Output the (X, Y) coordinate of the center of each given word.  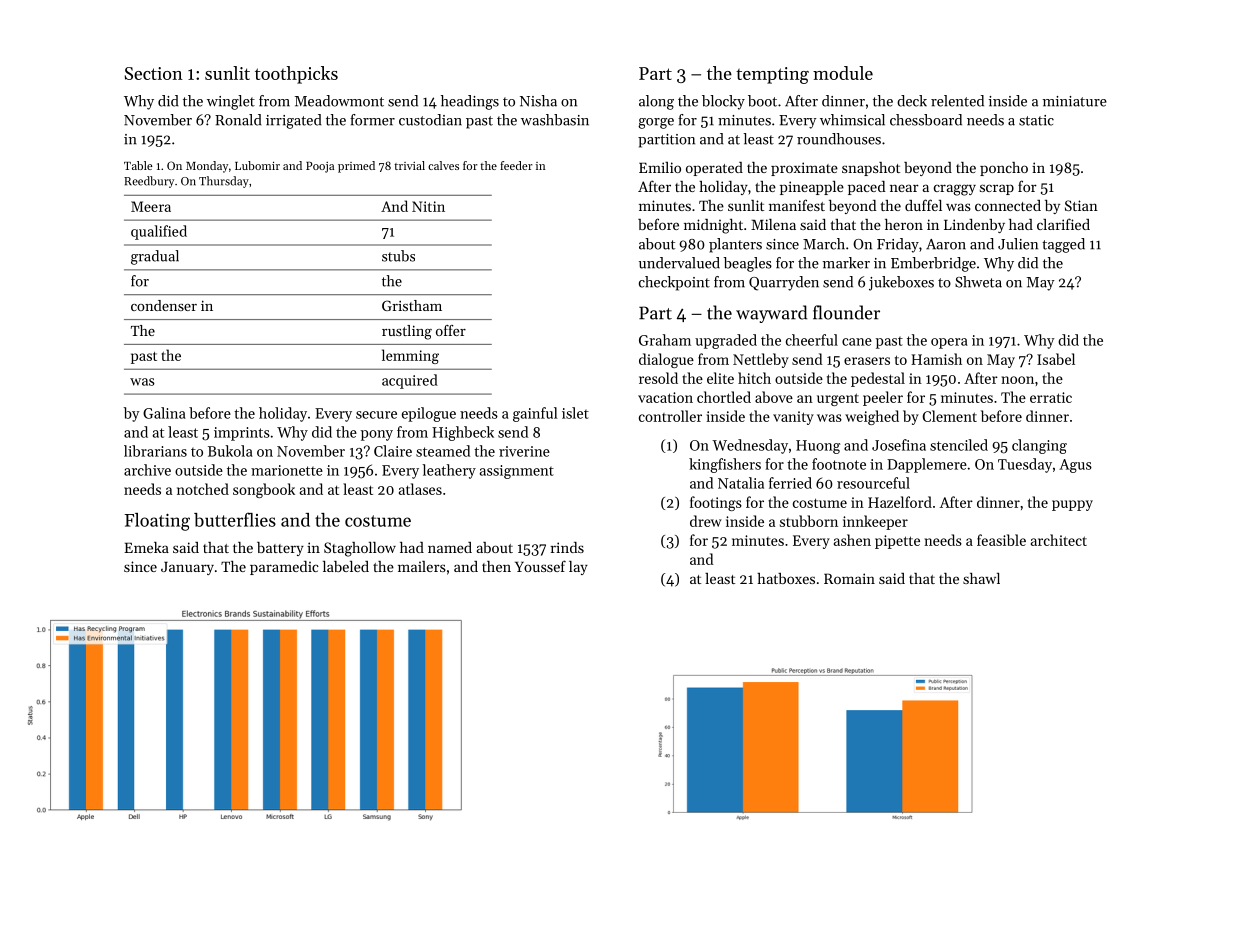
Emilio (660, 167)
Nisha (538, 101)
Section (154, 73)
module (843, 73)
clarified (1063, 224)
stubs (398, 256)
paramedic (284, 568)
